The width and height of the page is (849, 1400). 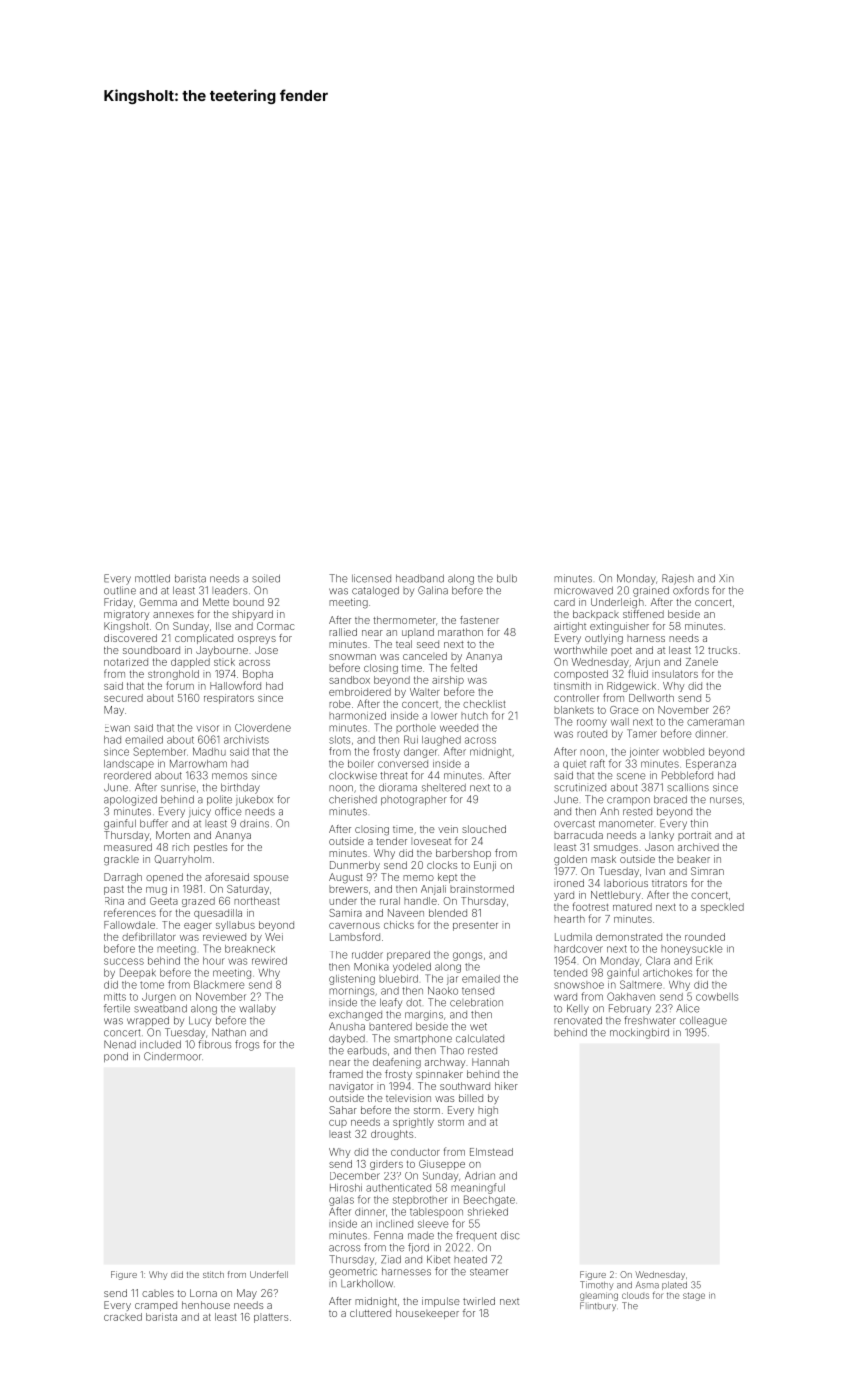 I want to click on measured, so click(x=128, y=847).
